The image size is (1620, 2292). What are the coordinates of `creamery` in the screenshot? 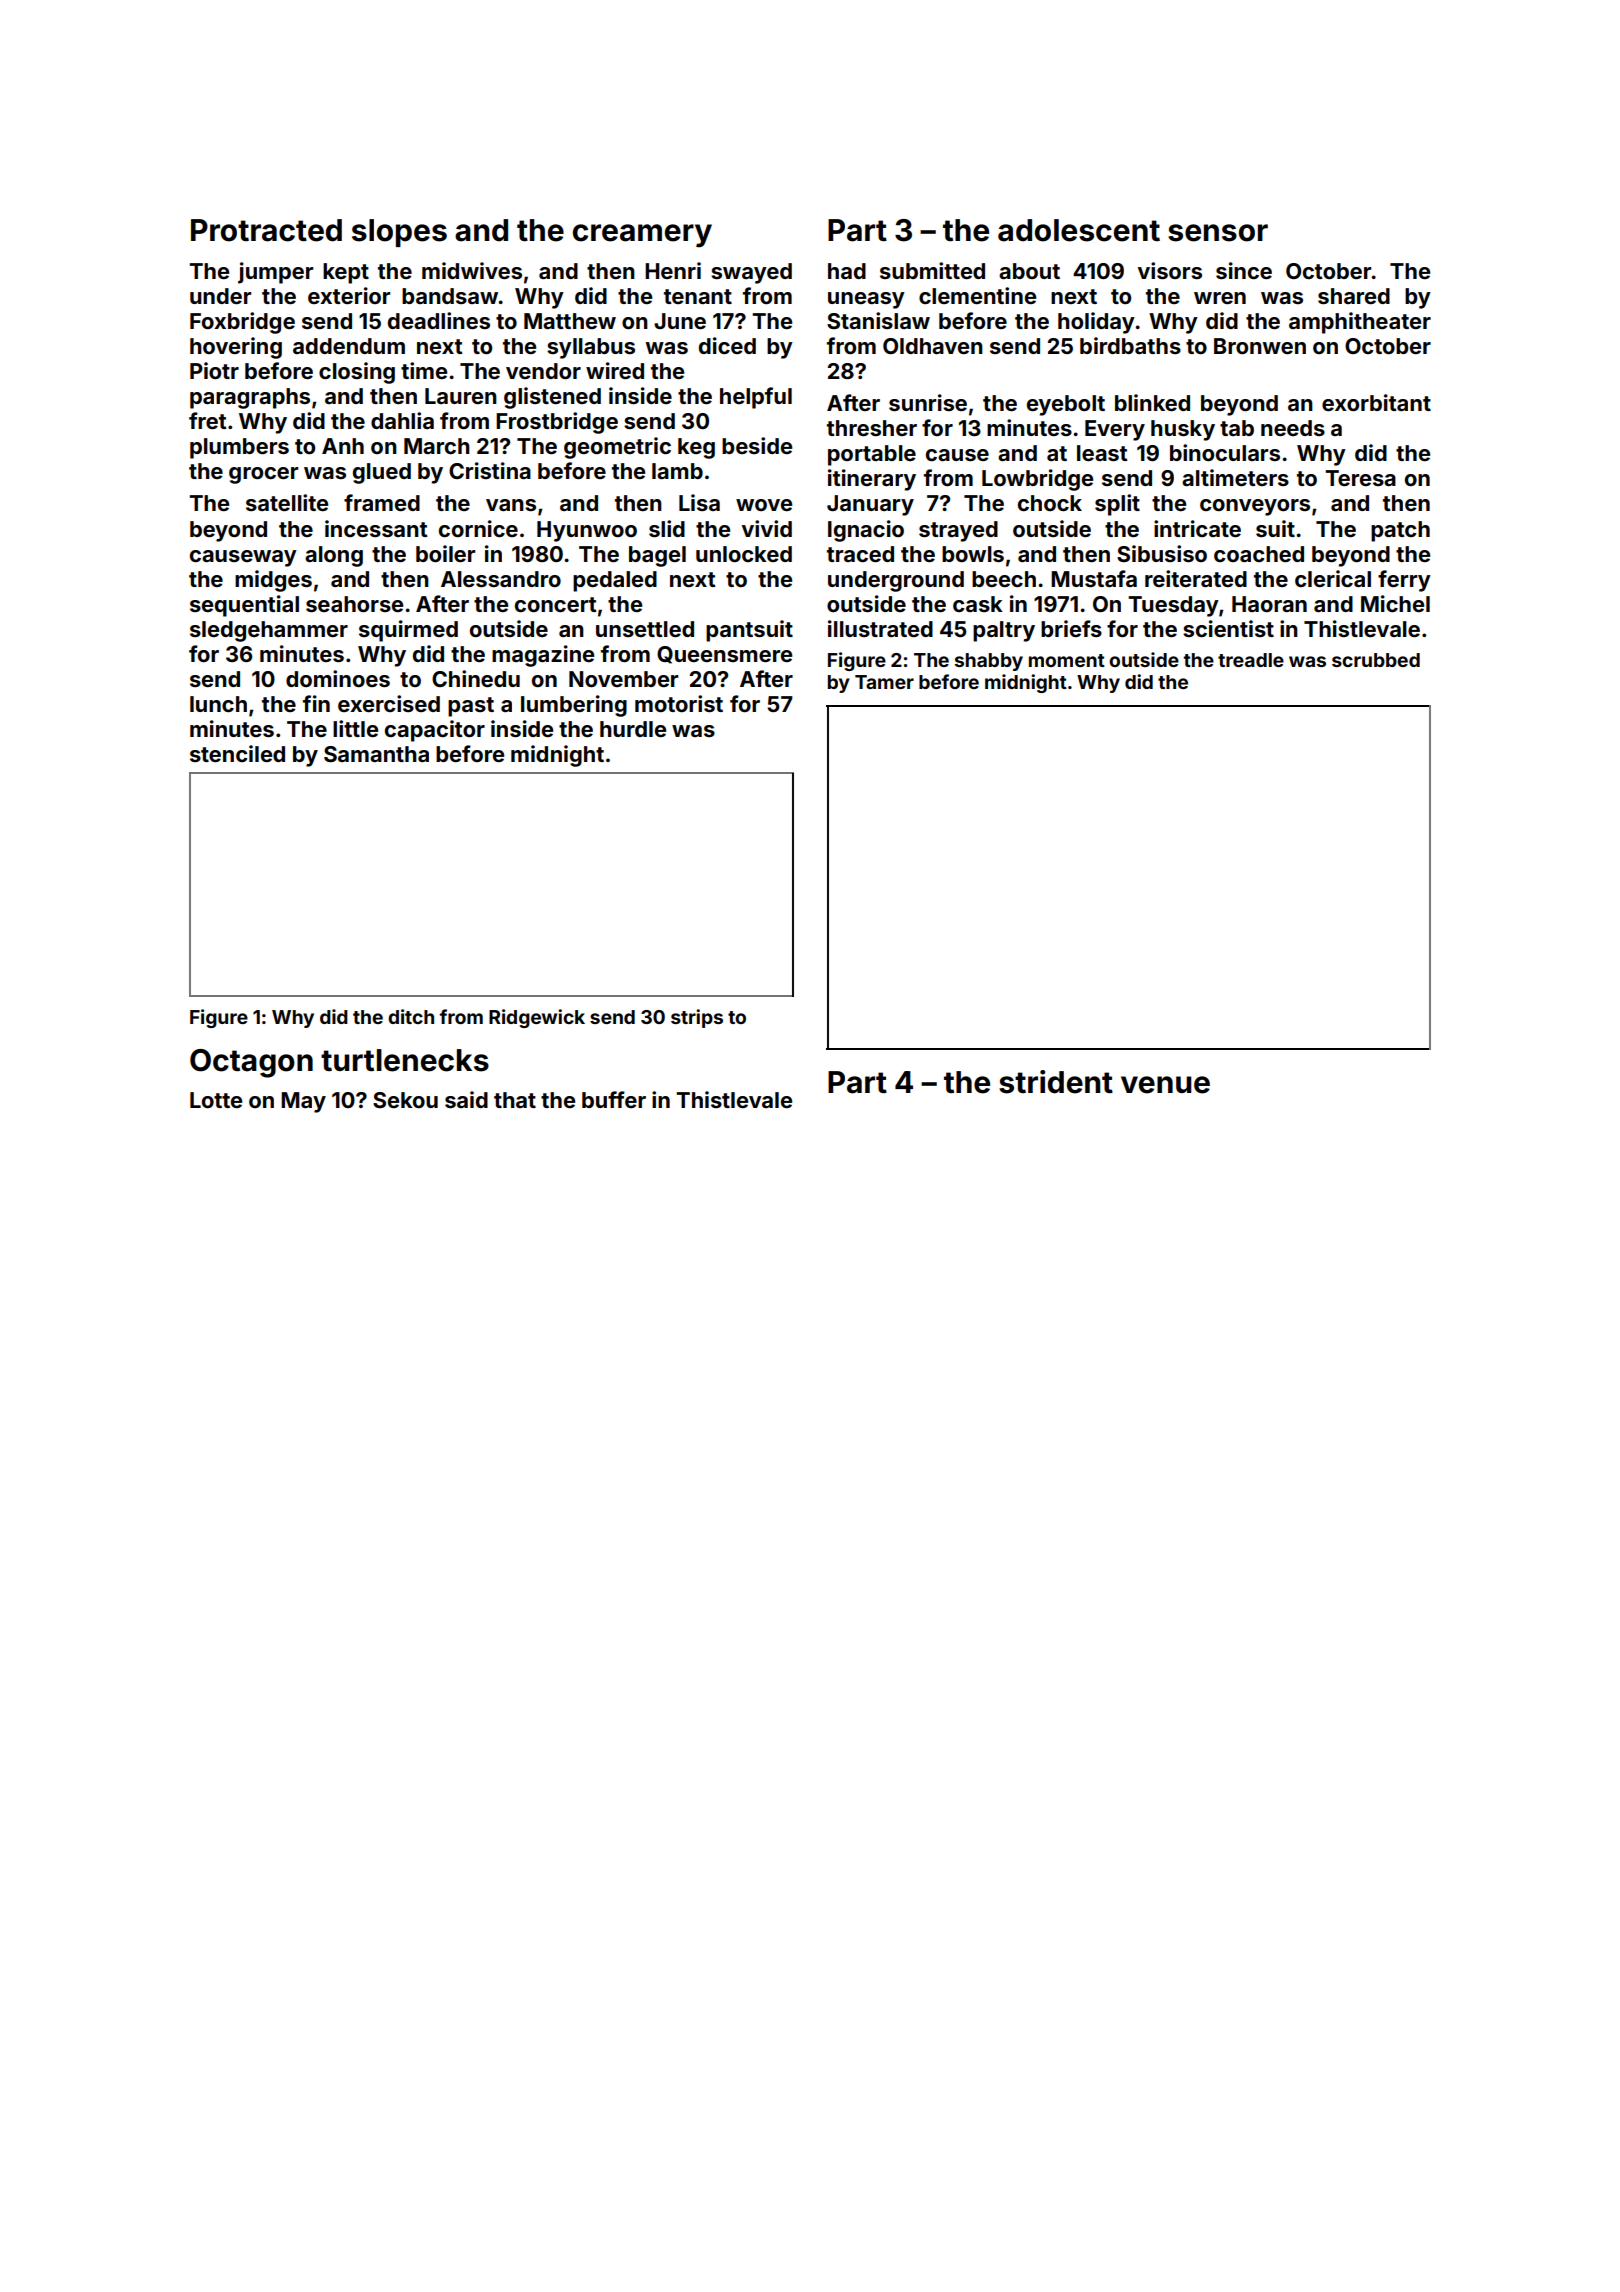 It's located at (642, 236).
